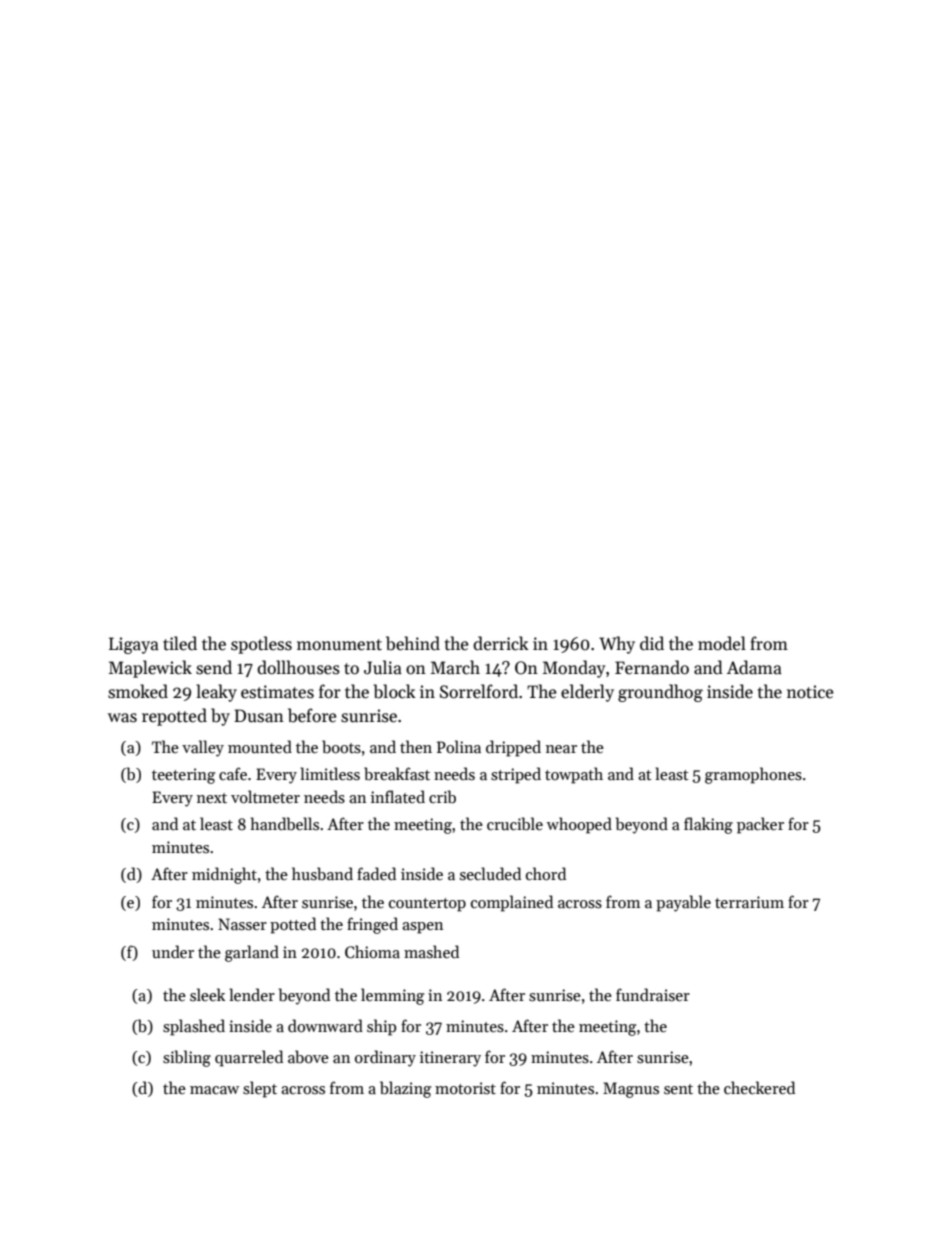 The image size is (952, 1233). What do you see at coordinates (203, 748) in the document?
I see `valley` at bounding box center [203, 748].
